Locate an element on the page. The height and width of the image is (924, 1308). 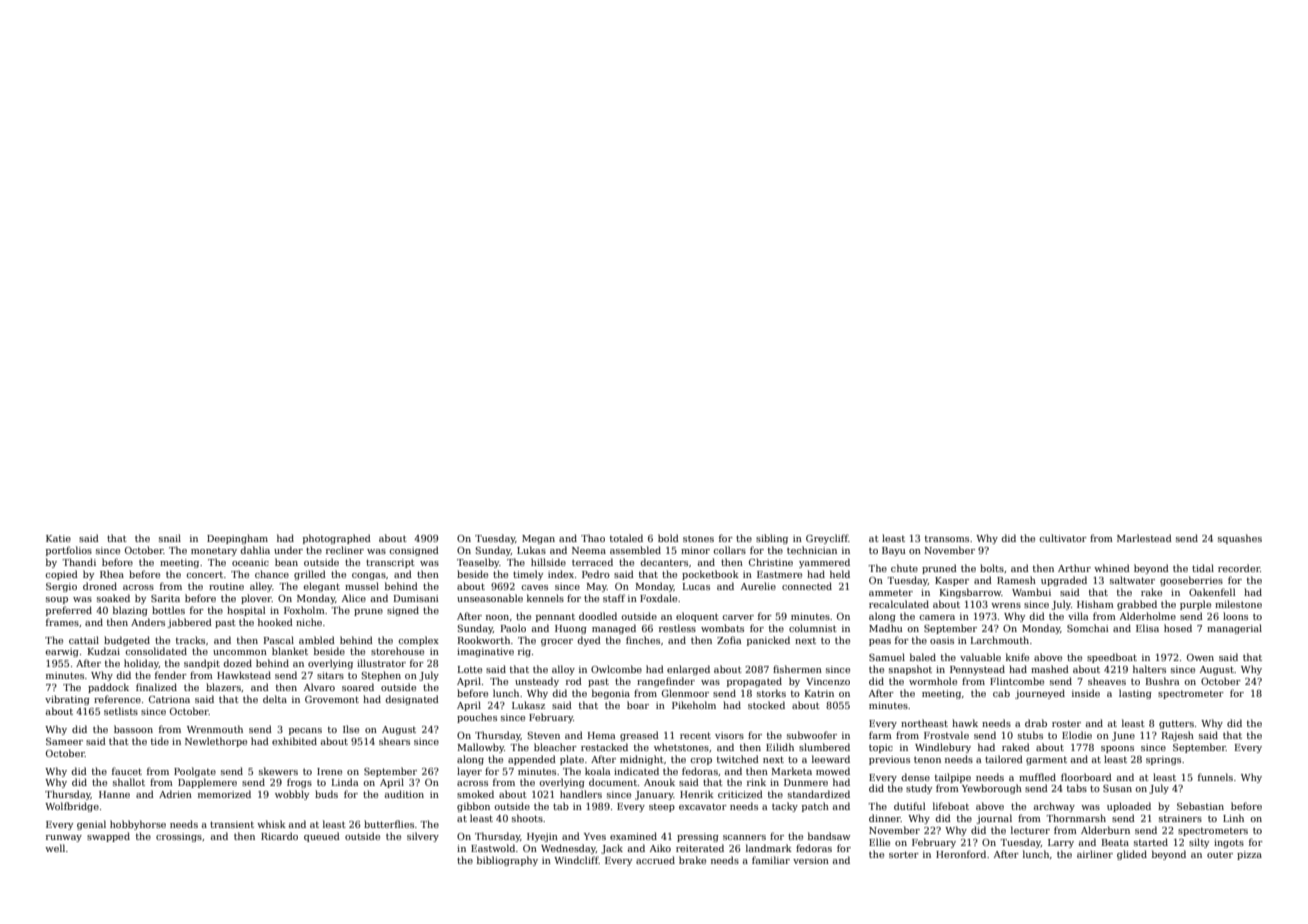
Lucas is located at coordinates (696, 586).
